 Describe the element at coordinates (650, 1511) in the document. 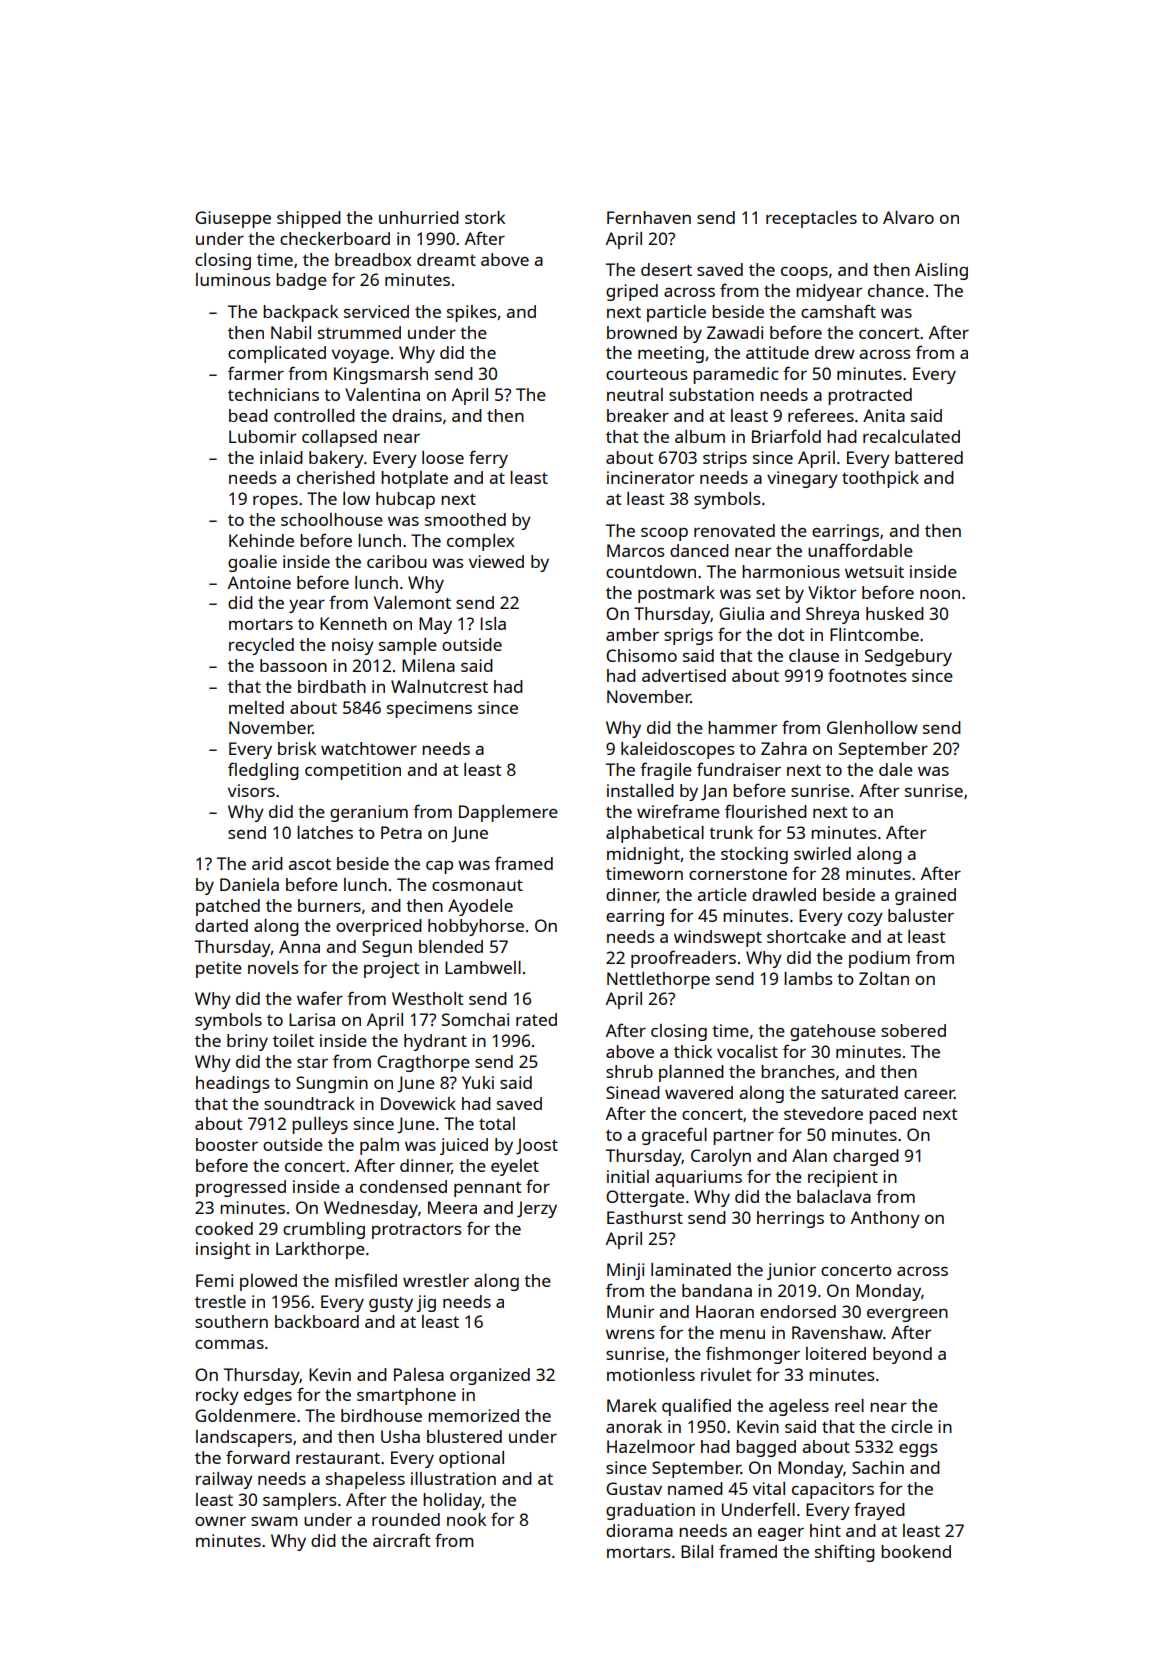

I see `graduation` at that location.
